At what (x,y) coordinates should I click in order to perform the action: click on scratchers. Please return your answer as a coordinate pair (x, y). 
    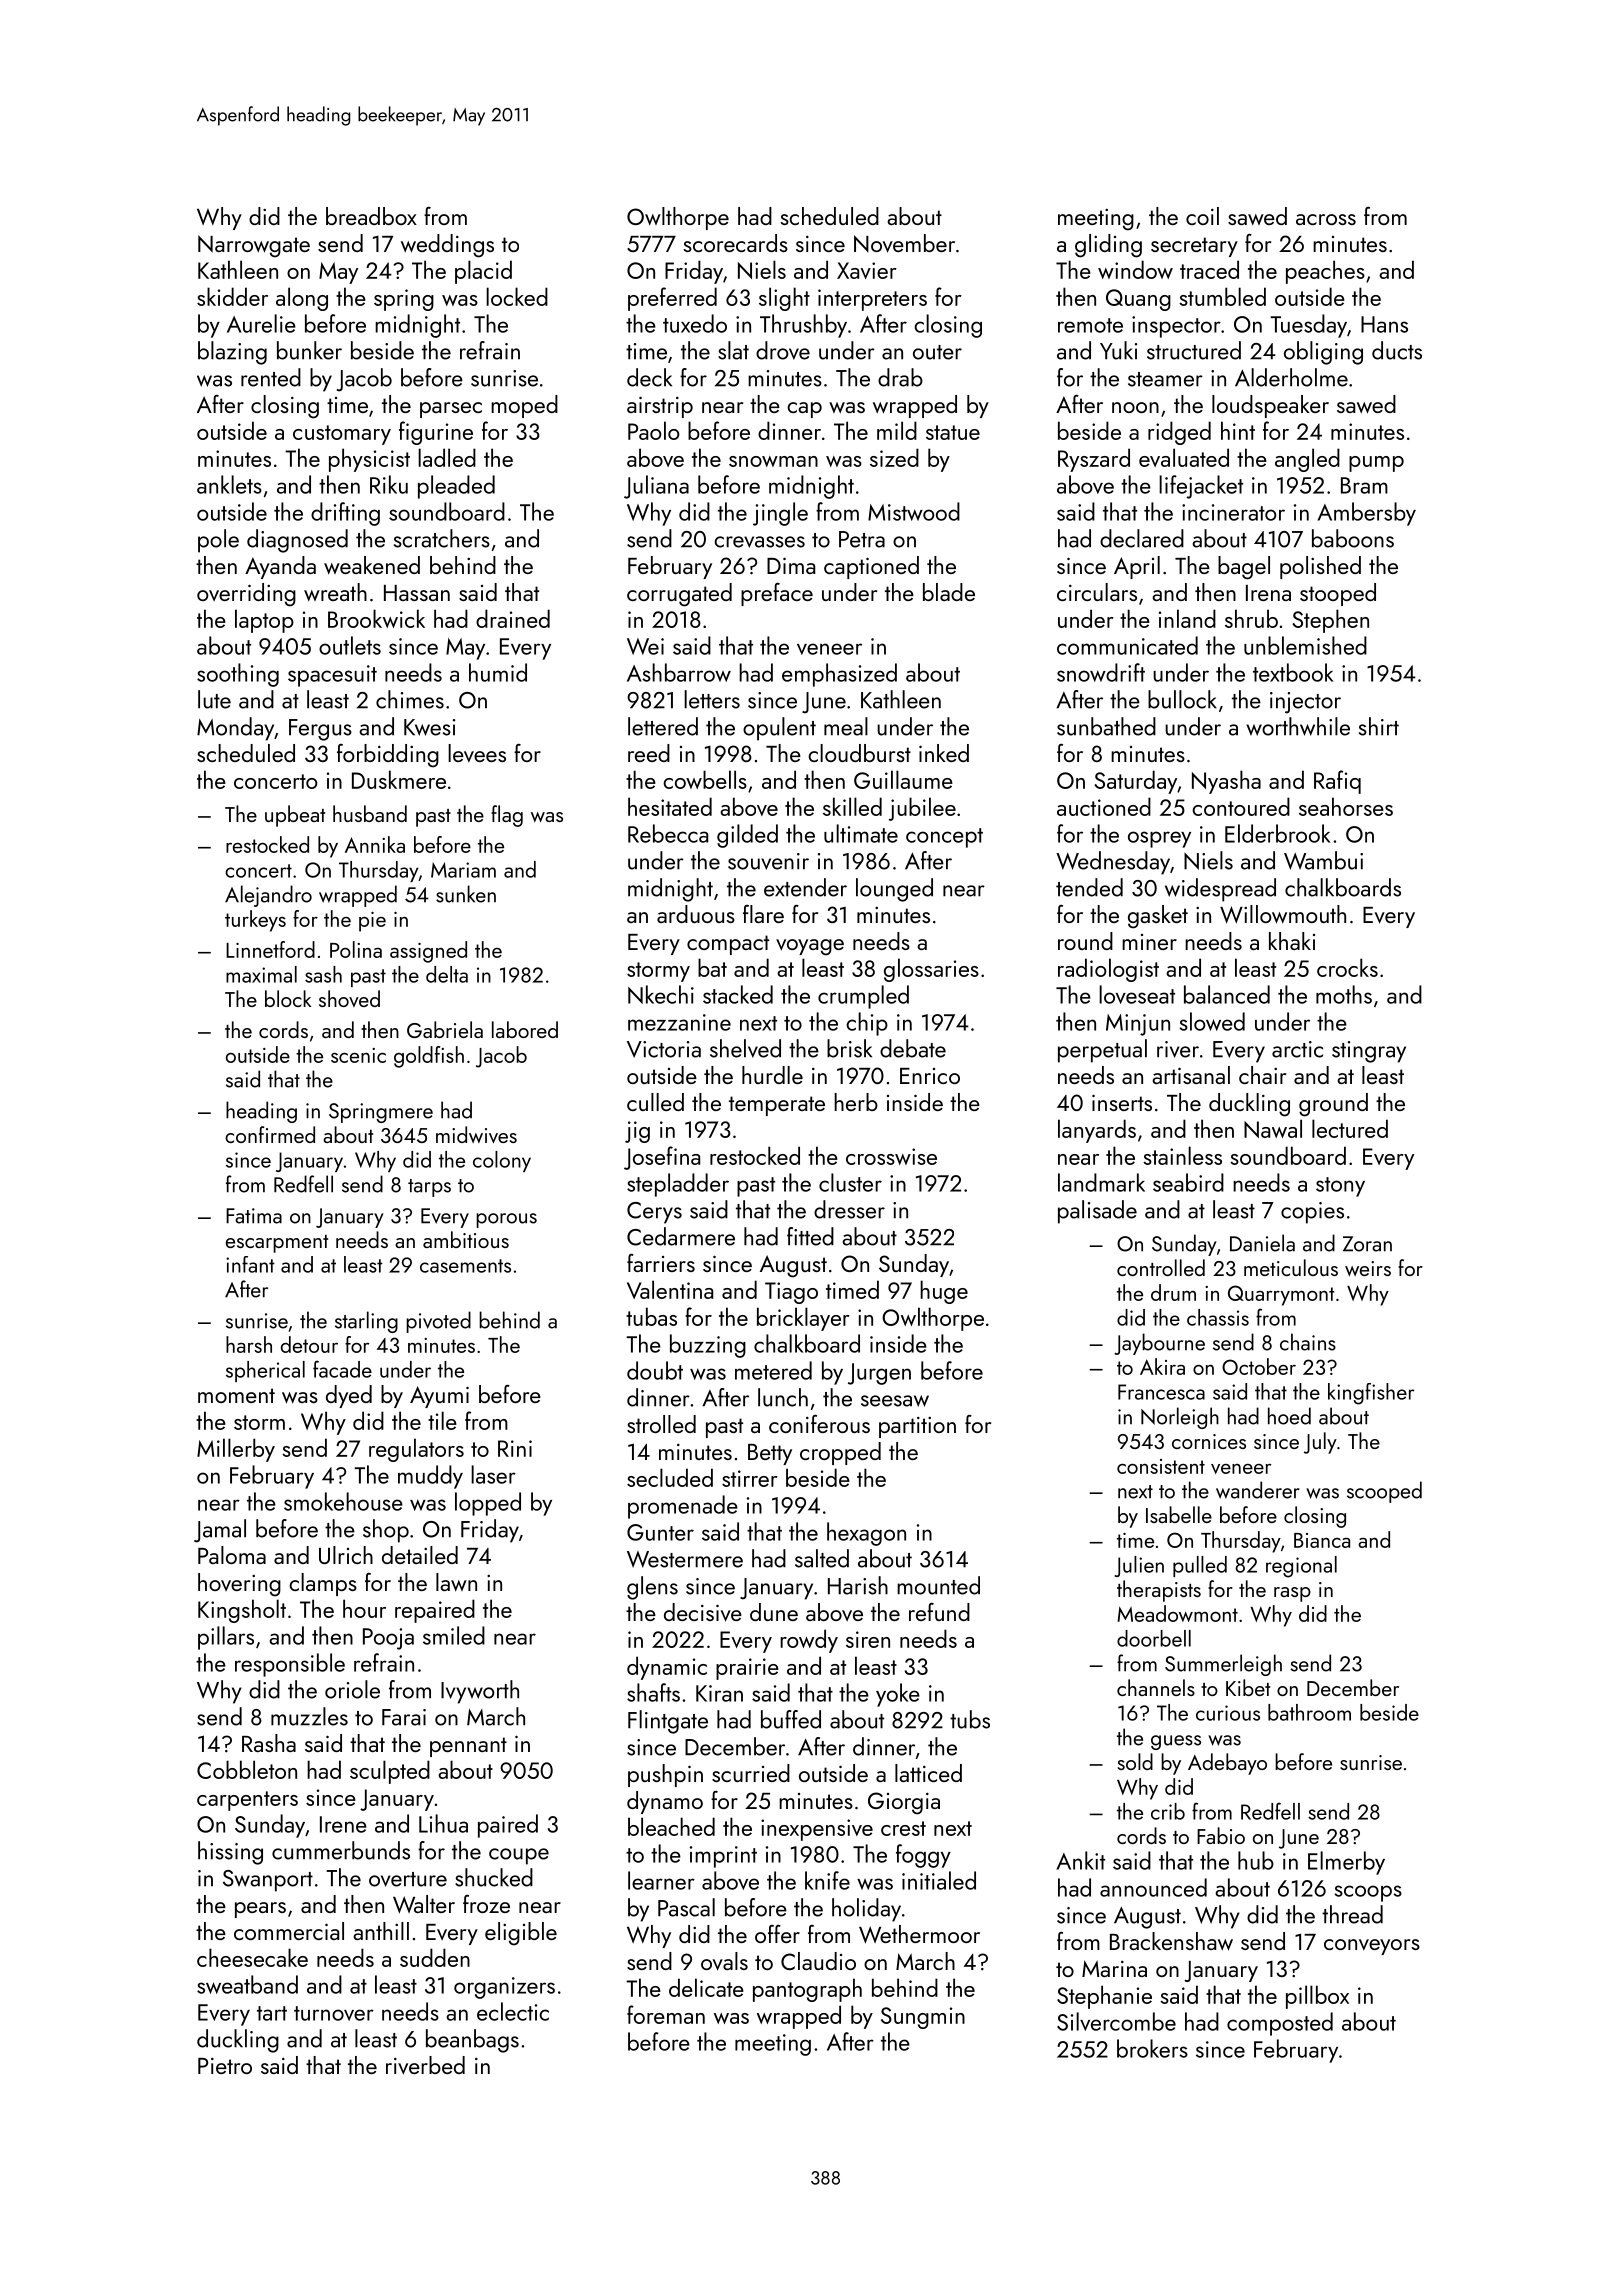
    Looking at the image, I should click on (442, 538).
